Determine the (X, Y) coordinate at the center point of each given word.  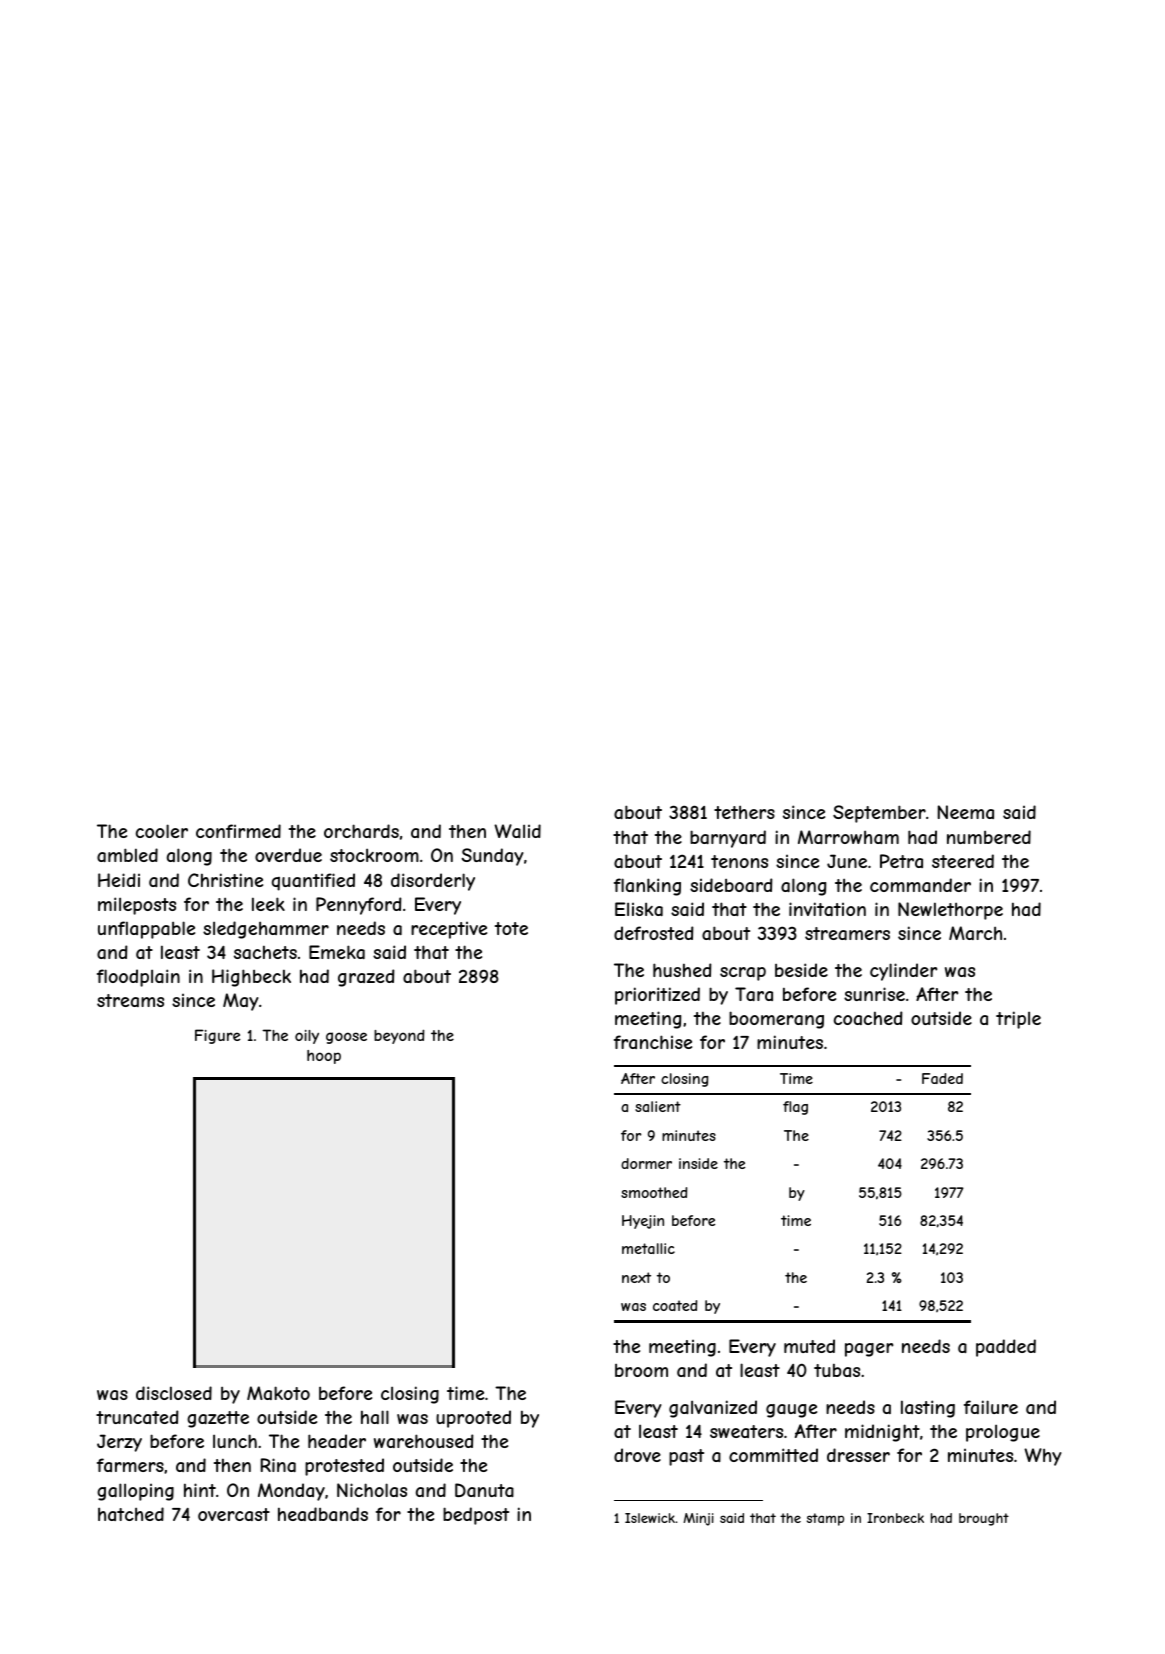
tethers (744, 812)
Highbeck (251, 978)
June (847, 861)
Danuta (484, 1490)
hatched (131, 1514)
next (636, 1277)
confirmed (238, 831)
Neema (966, 812)
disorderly (433, 882)
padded (1006, 1348)
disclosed (174, 1393)
